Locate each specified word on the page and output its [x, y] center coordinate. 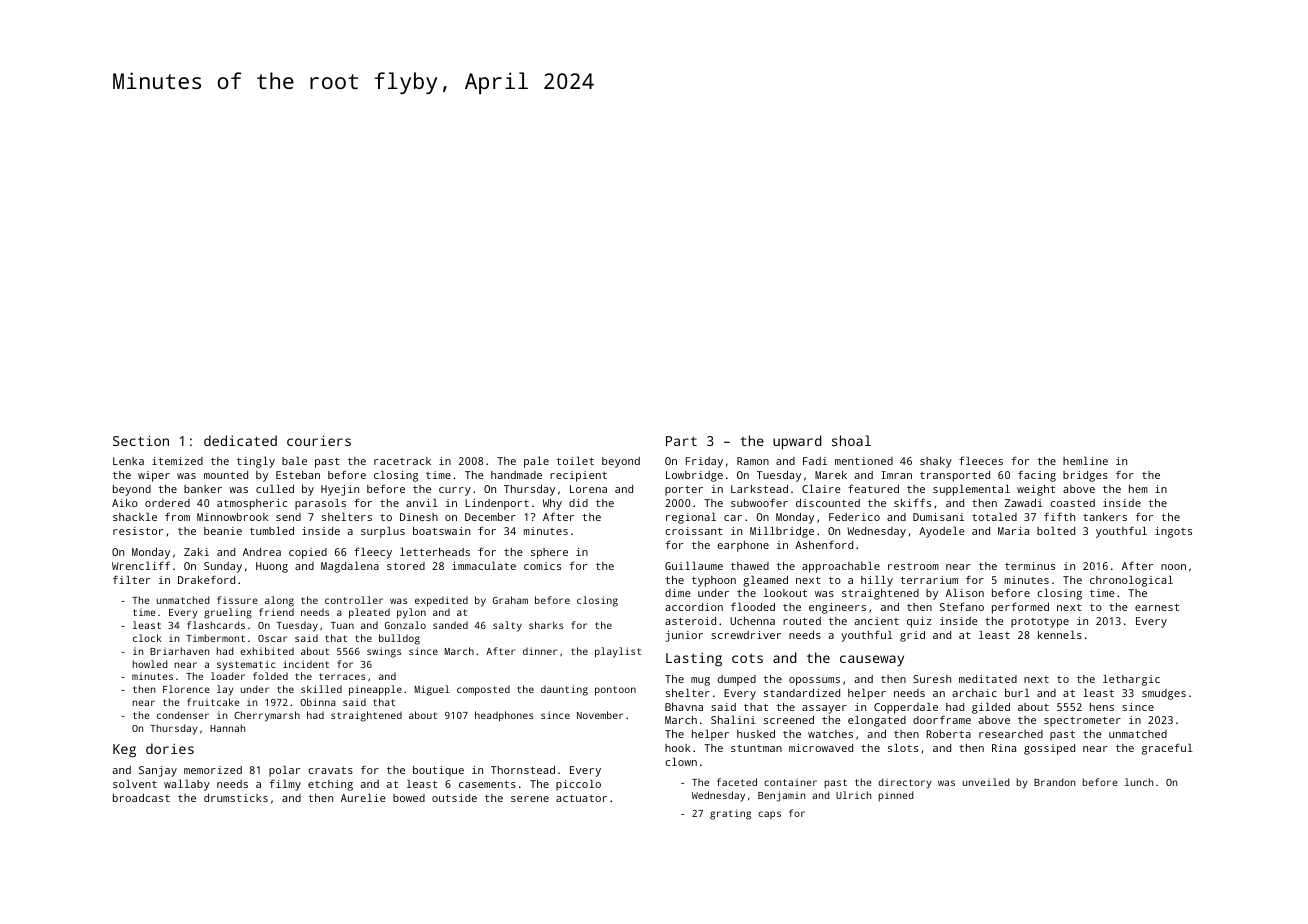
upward [797, 442]
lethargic [1131, 680]
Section [141, 440]
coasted [1072, 503]
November [600, 715]
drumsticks [236, 798]
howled [150, 664]
